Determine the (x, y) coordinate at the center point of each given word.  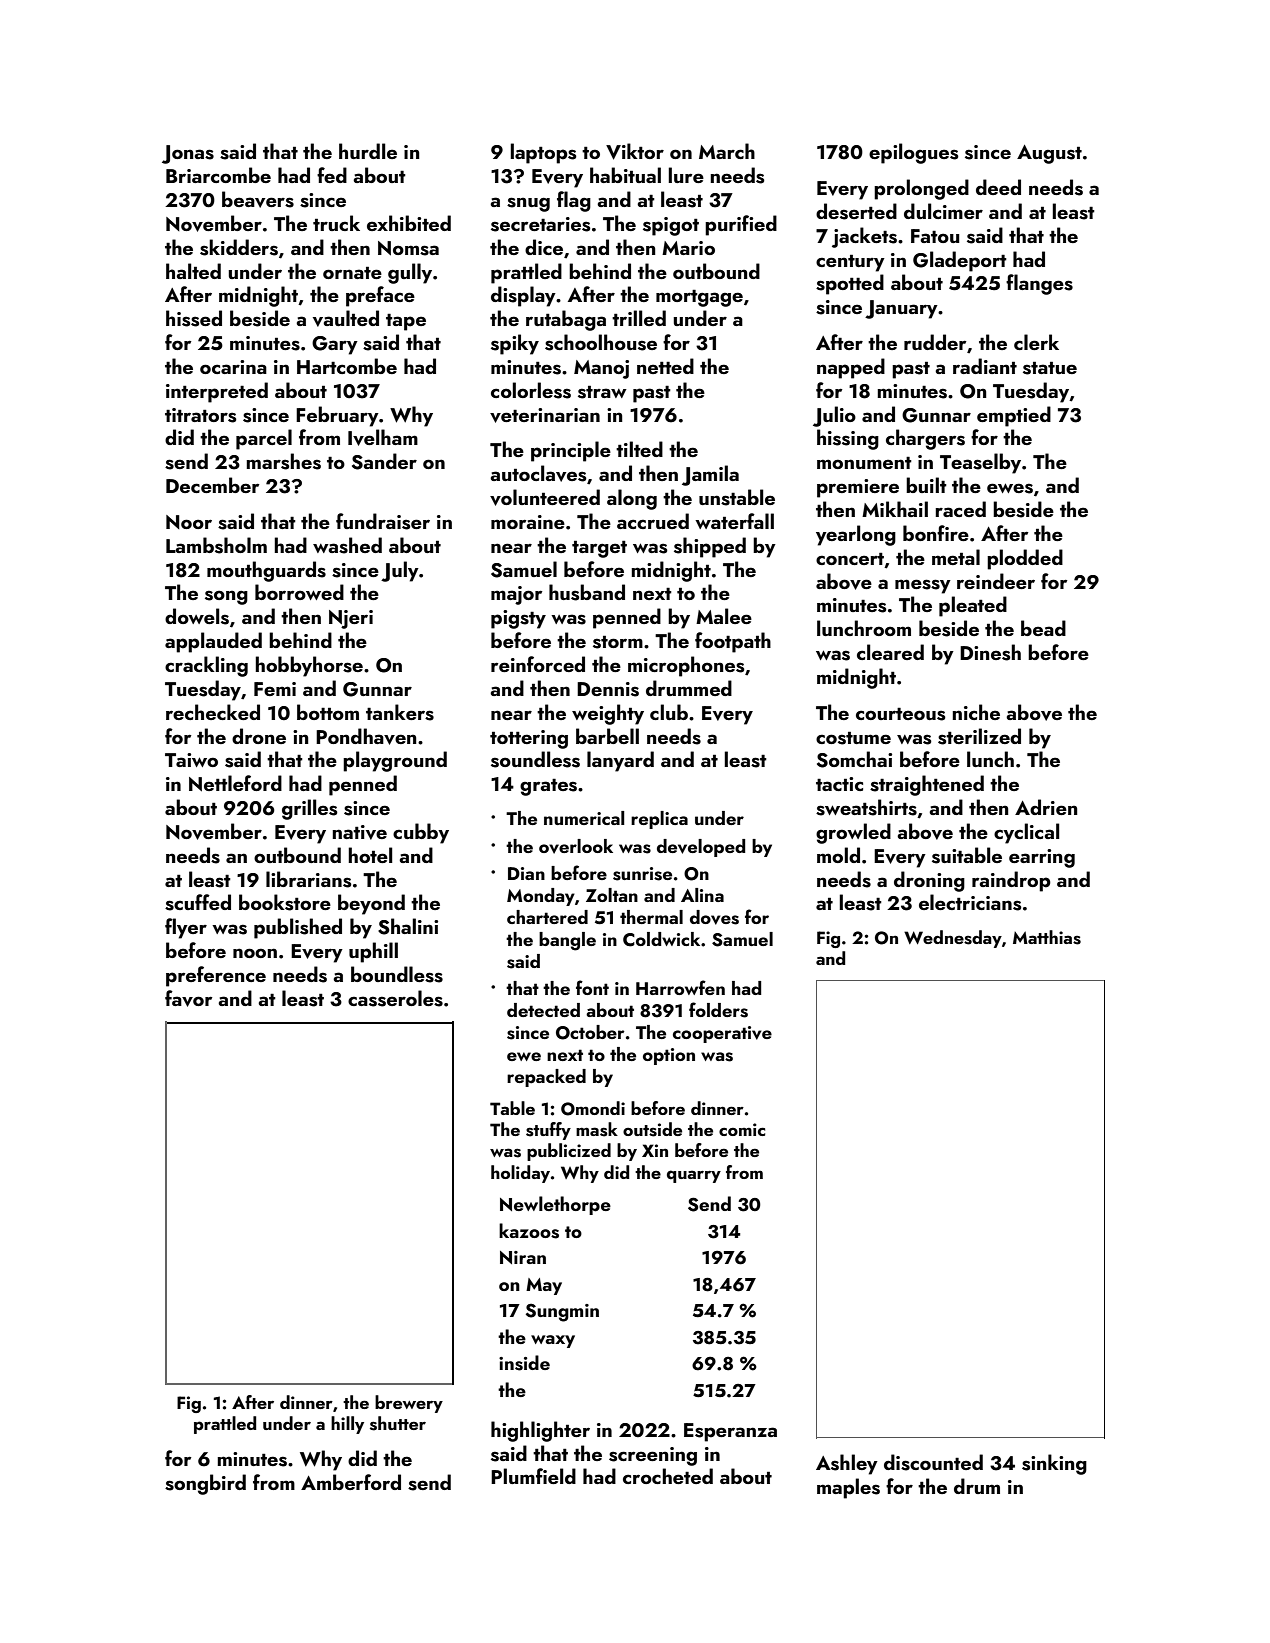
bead (1043, 628)
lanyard (620, 761)
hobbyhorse (309, 666)
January (901, 309)
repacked (546, 1078)
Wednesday (953, 939)
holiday (520, 1174)
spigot (671, 226)
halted (193, 271)
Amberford (351, 1482)
